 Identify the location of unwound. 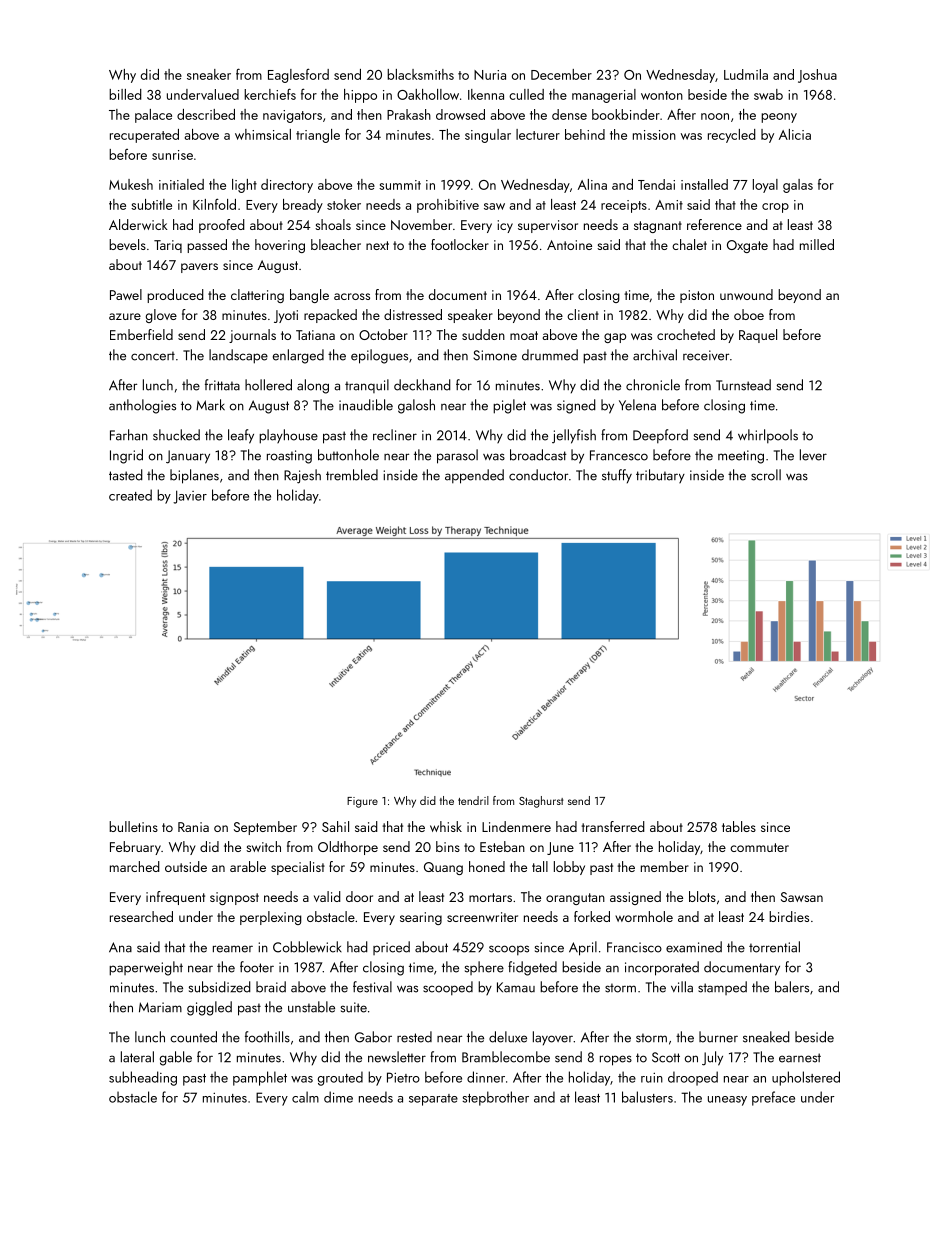
(746, 294).
